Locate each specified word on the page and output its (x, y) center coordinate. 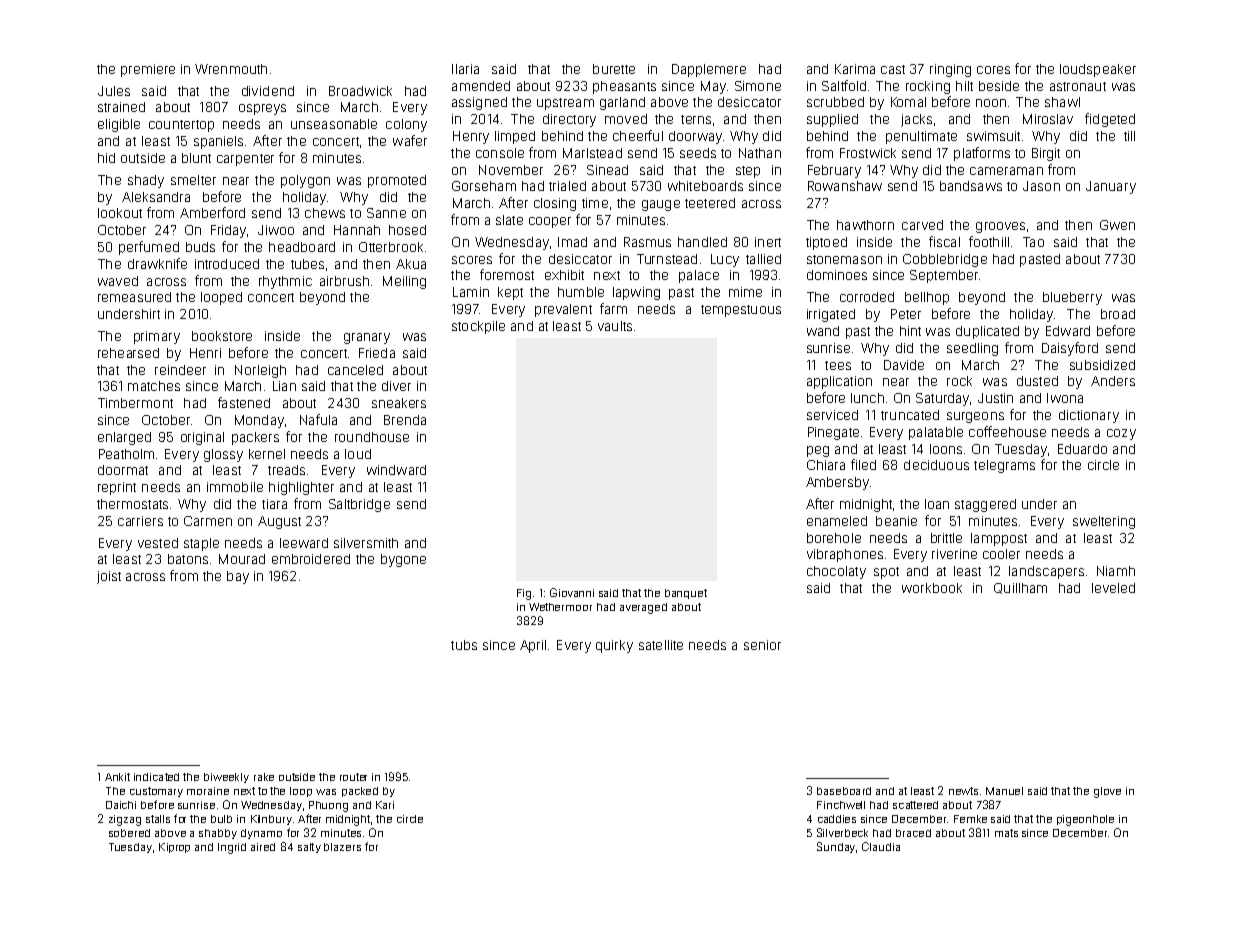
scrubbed (835, 102)
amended (481, 86)
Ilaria (465, 69)
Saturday (942, 399)
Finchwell (841, 805)
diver (396, 386)
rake (264, 777)
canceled (355, 370)
